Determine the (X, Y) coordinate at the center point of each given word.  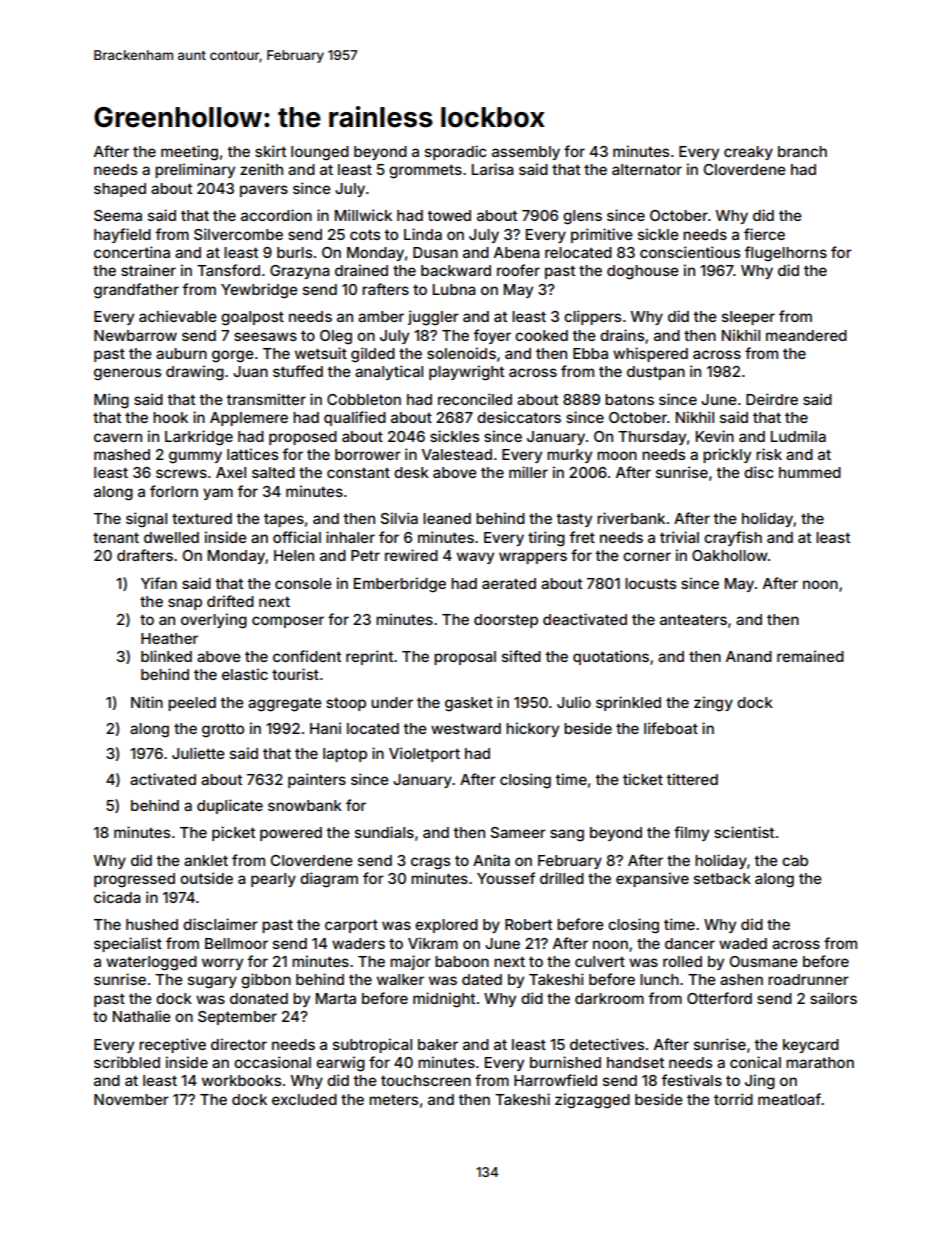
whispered (650, 354)
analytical (389, 372)
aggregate (285, 705)
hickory (532, 729)
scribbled (127, 1062)
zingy (713, 704)
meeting (189, 153)
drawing (195, 373)
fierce (764, 234)
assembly (526, 153)
